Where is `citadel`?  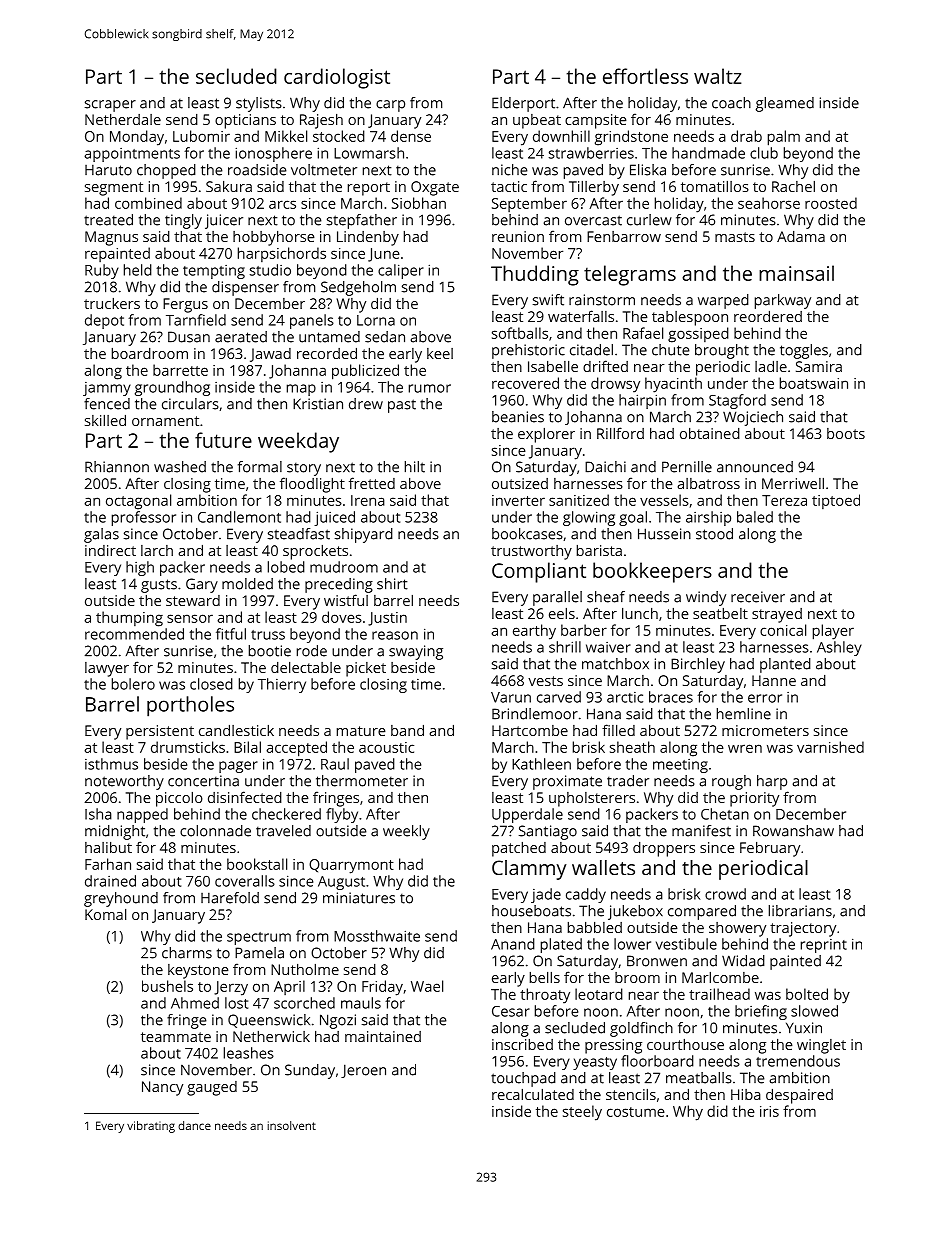 citadel is located at coordinates (591, 350).
